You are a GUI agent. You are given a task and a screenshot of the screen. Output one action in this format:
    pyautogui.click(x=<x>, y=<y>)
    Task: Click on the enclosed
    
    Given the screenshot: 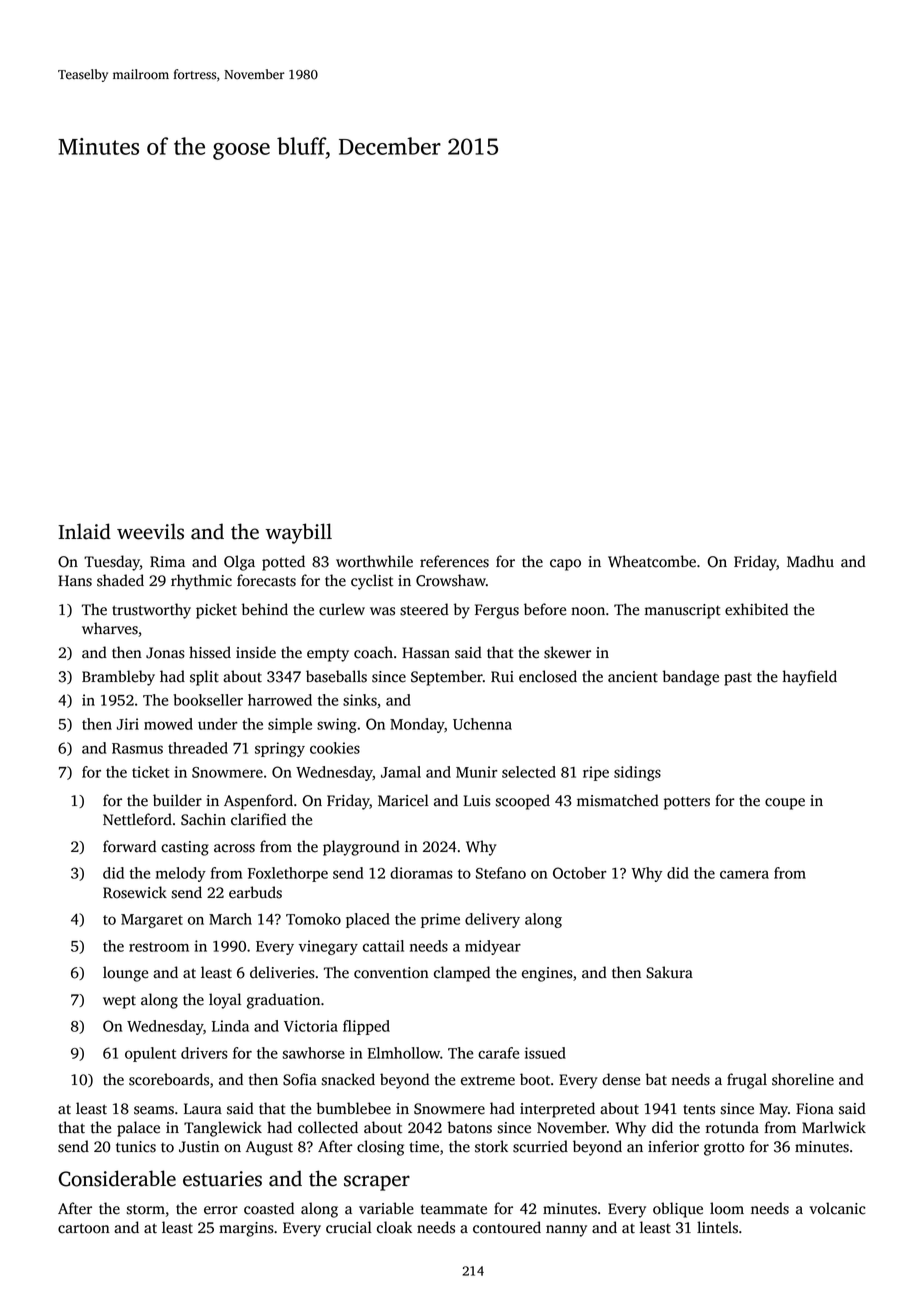 What is the action you would take?
    pyautogui.click(x=548, y=676)
